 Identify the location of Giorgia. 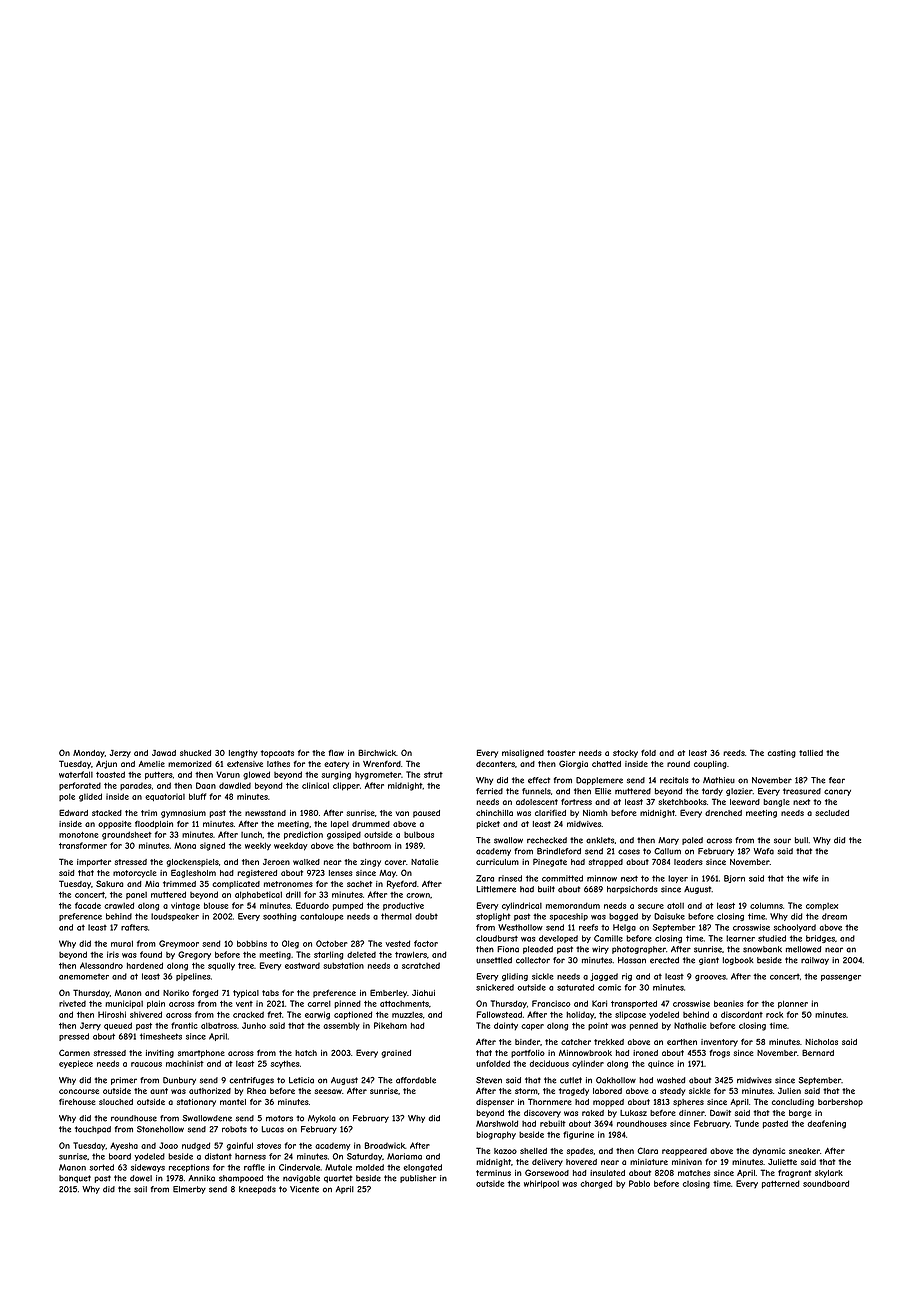
(573, 764).
